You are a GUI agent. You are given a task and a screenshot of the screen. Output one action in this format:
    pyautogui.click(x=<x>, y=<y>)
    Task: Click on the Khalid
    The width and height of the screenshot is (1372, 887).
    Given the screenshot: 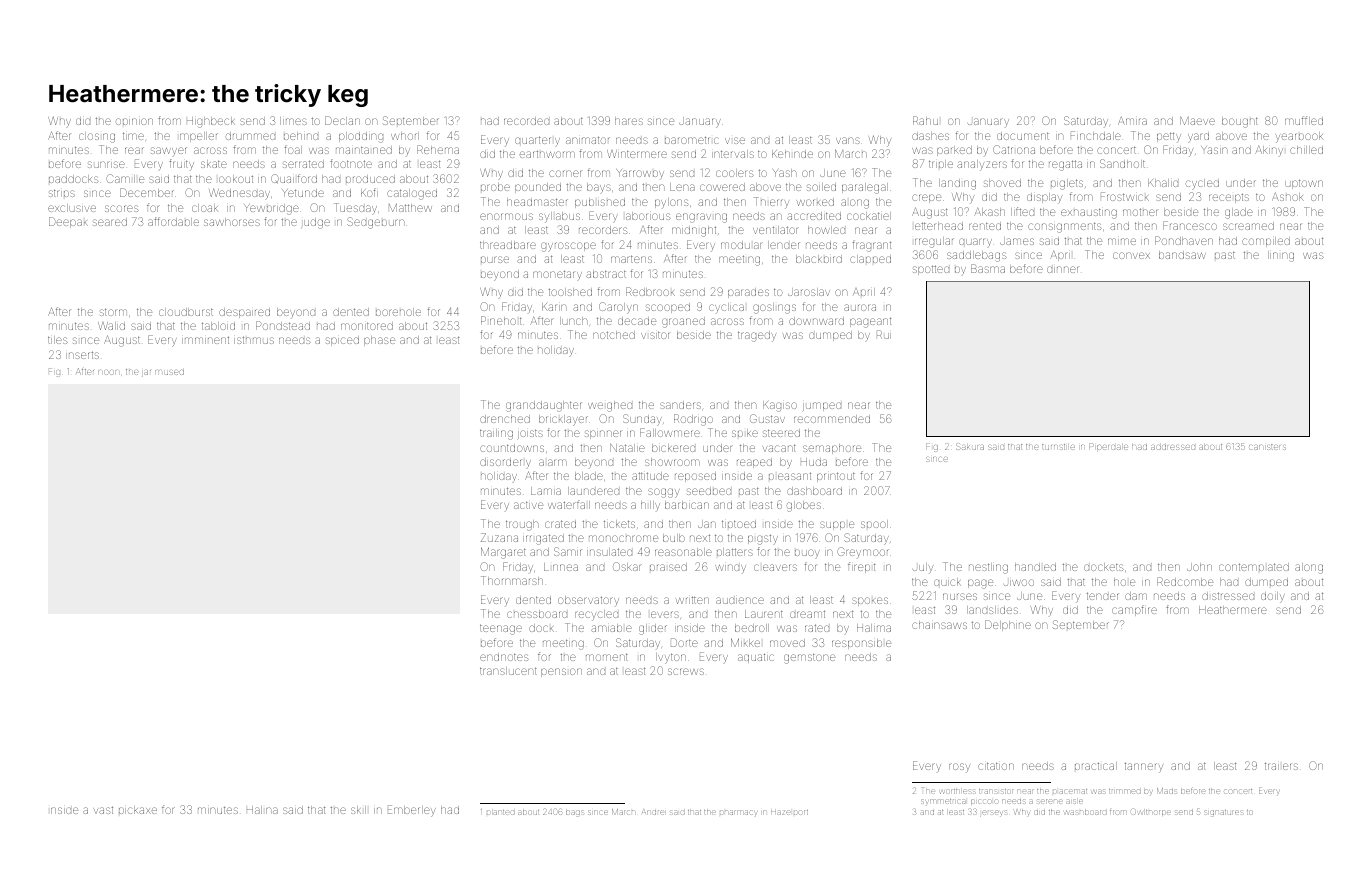 What is the action you would take?
    pyautogui.click(x=1163, y=183)
